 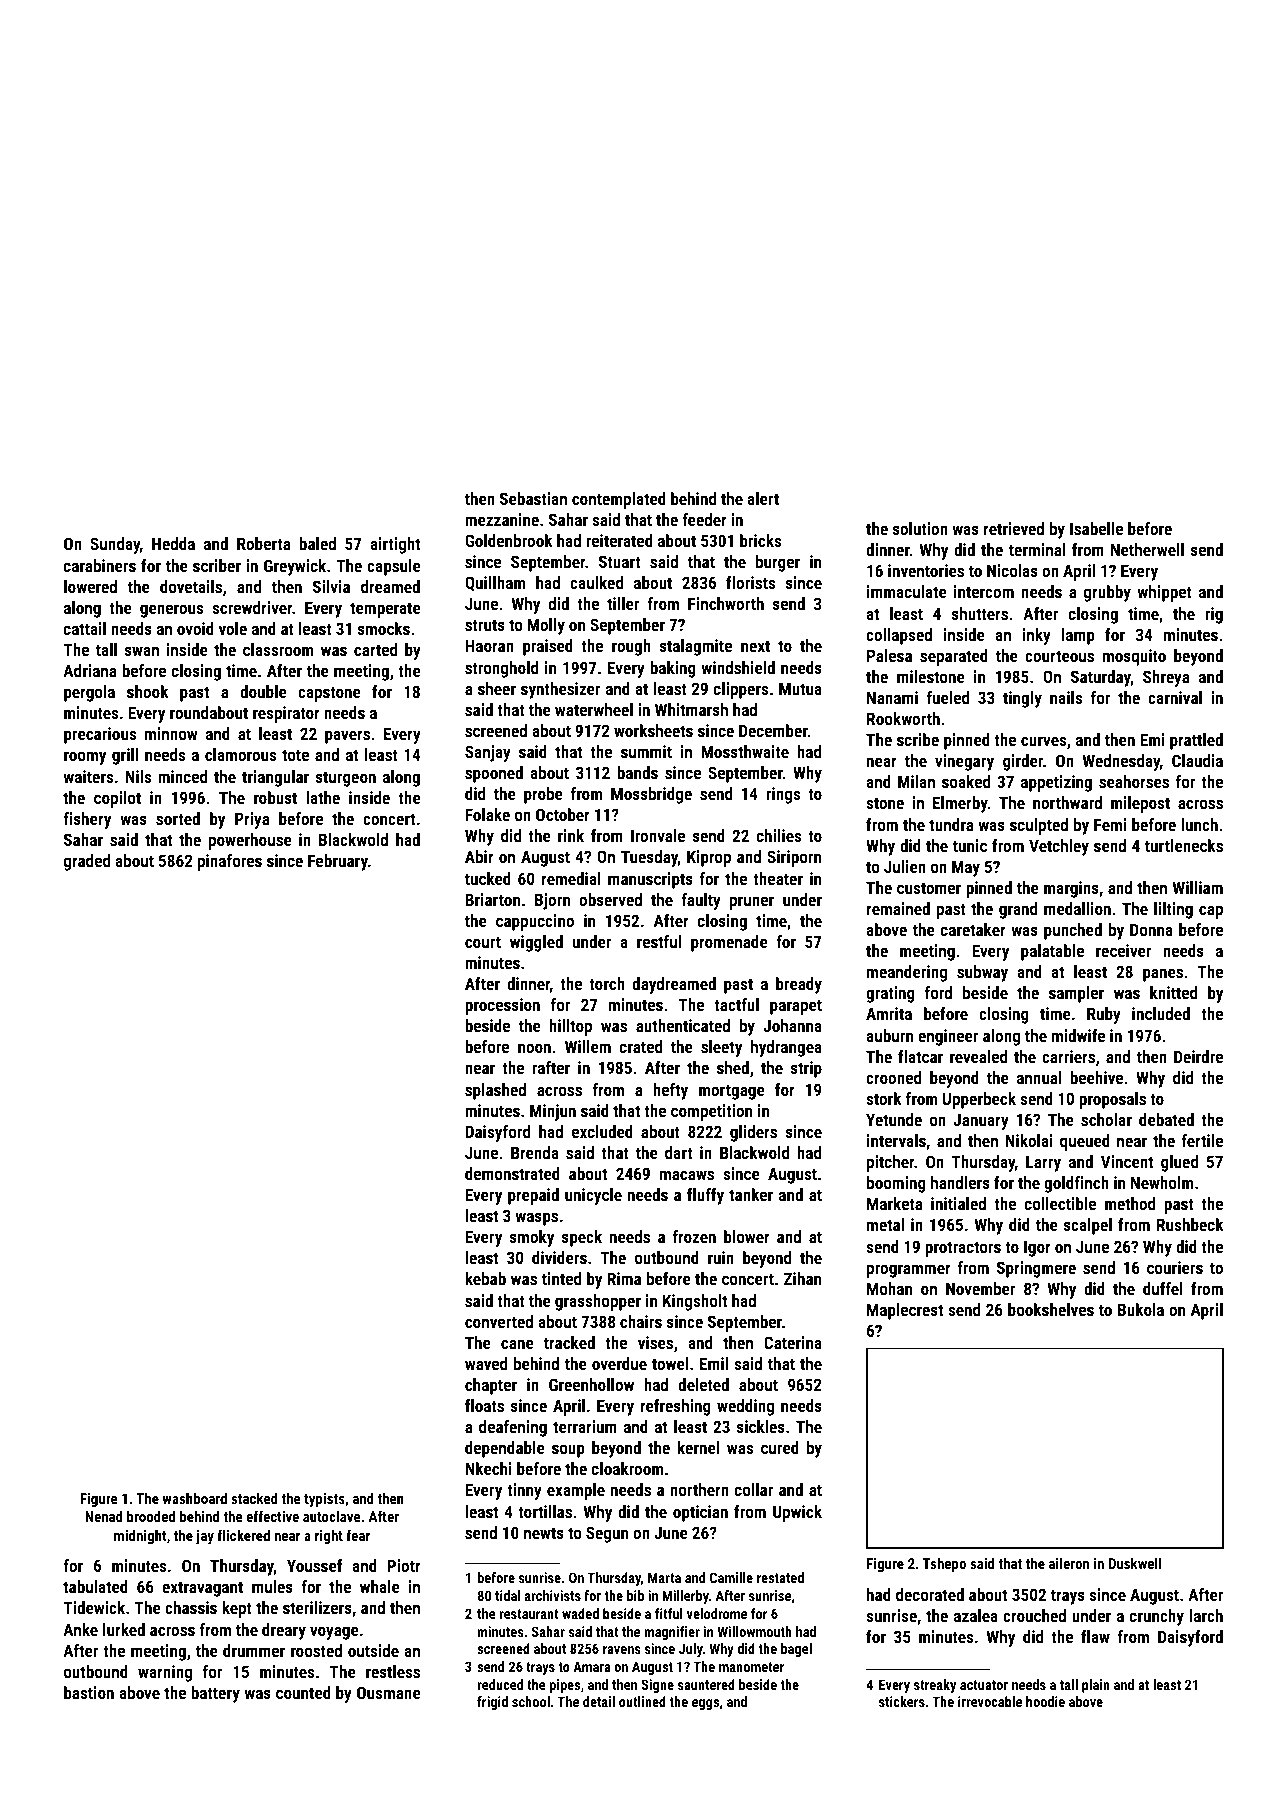 I want to click on Upwick, so click(x=797, y=1513).
